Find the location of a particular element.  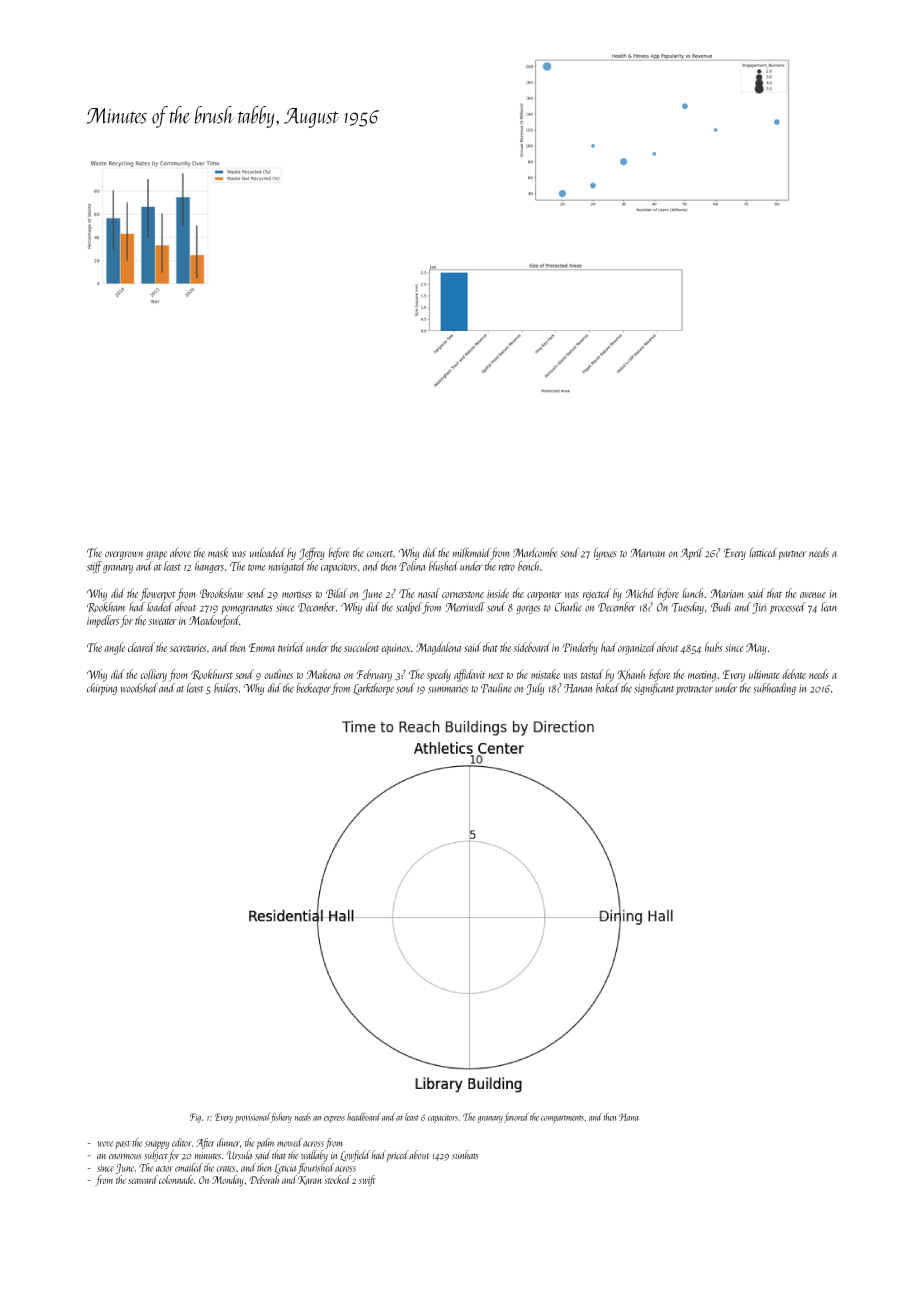

woodshed is located at coordinates (139, 688).
